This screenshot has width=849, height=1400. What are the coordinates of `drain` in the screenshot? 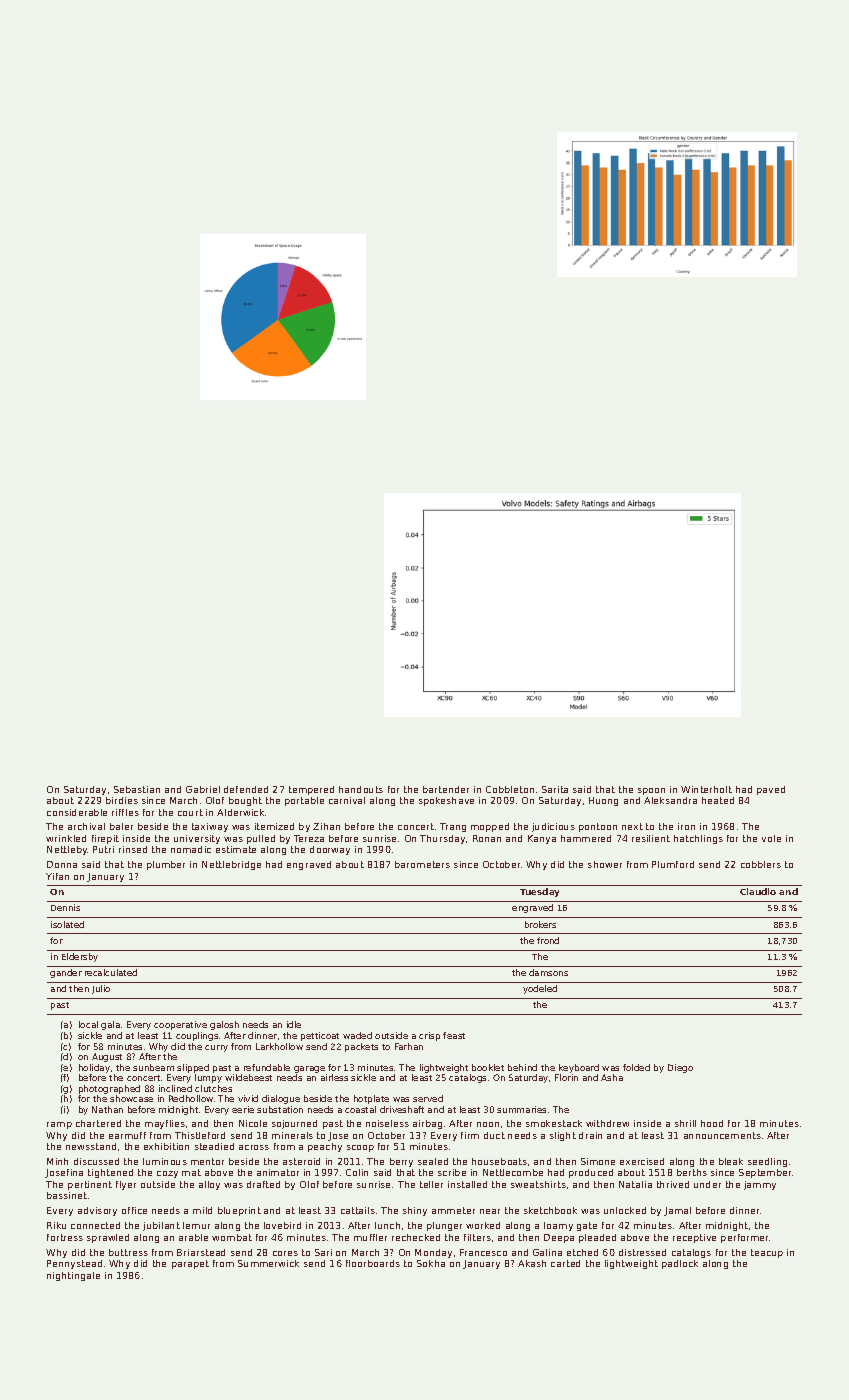 It's located at (590, 1135).
